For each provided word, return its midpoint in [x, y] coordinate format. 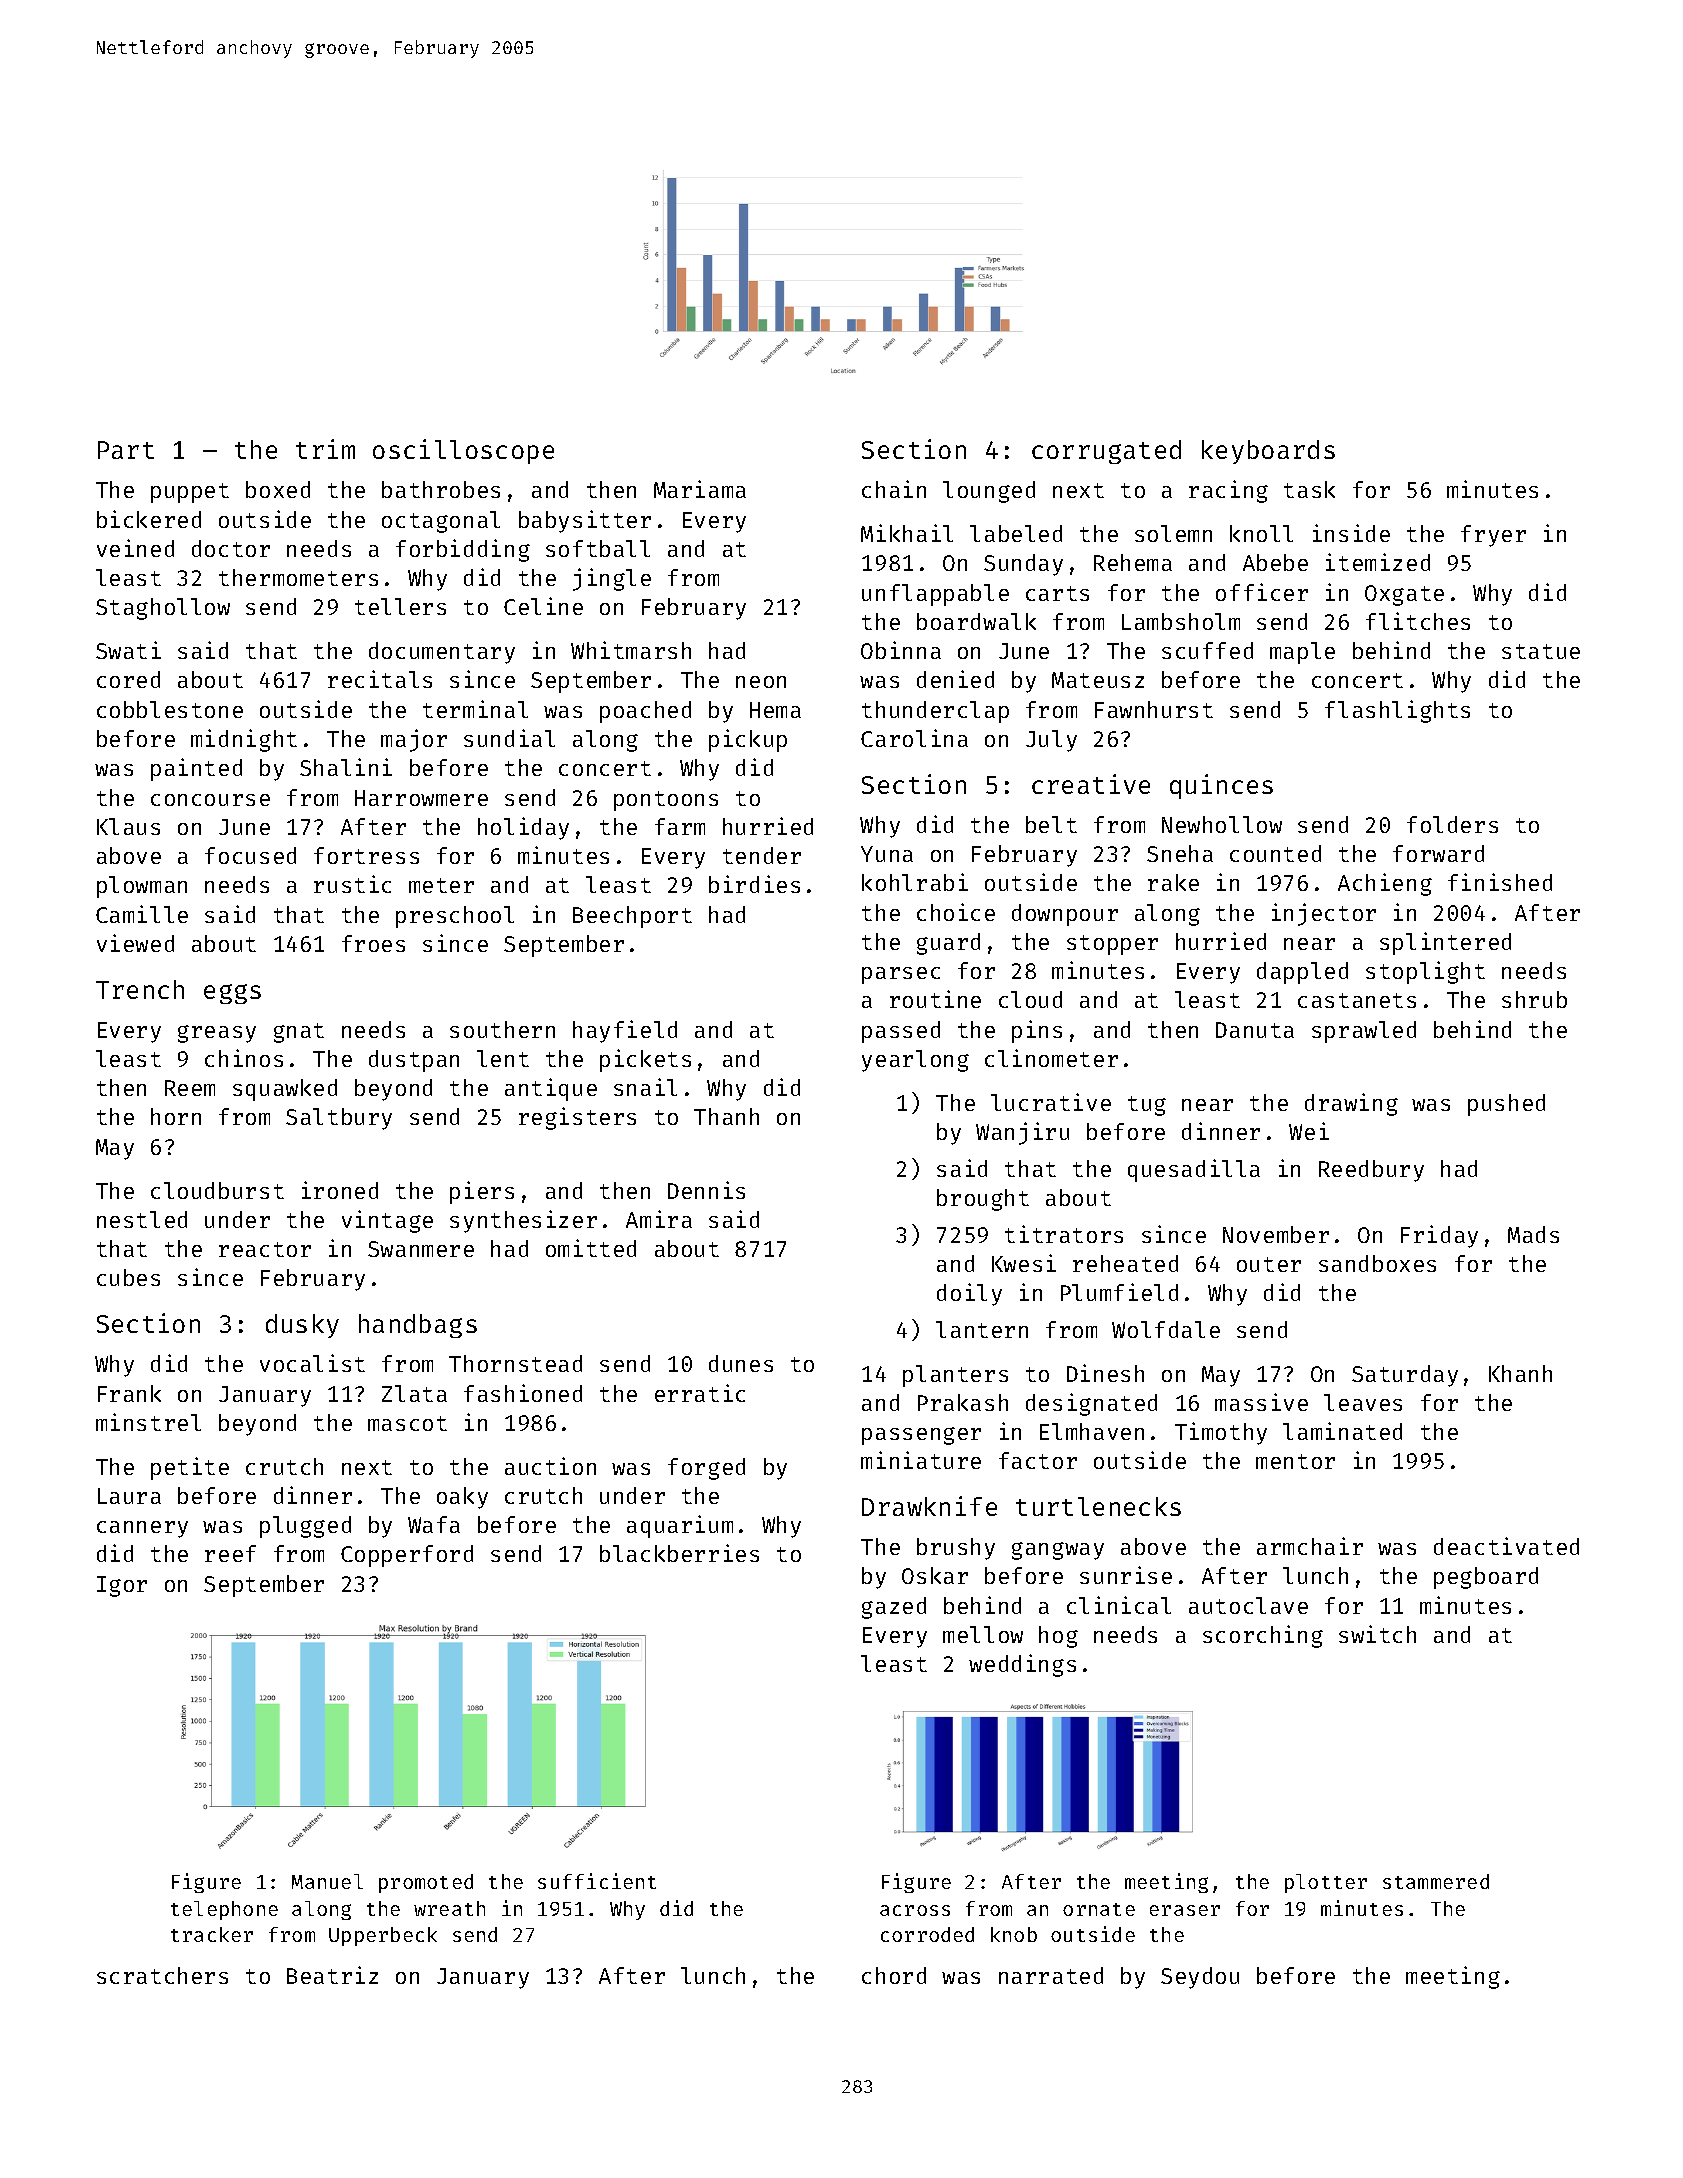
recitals [380, 679]
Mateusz [1098, 680]
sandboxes [1377, 1263]
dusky [302, 1326]
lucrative [1051, 1102]
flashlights [1397, 711]
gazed [894, 1608]
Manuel [327, 1881]
